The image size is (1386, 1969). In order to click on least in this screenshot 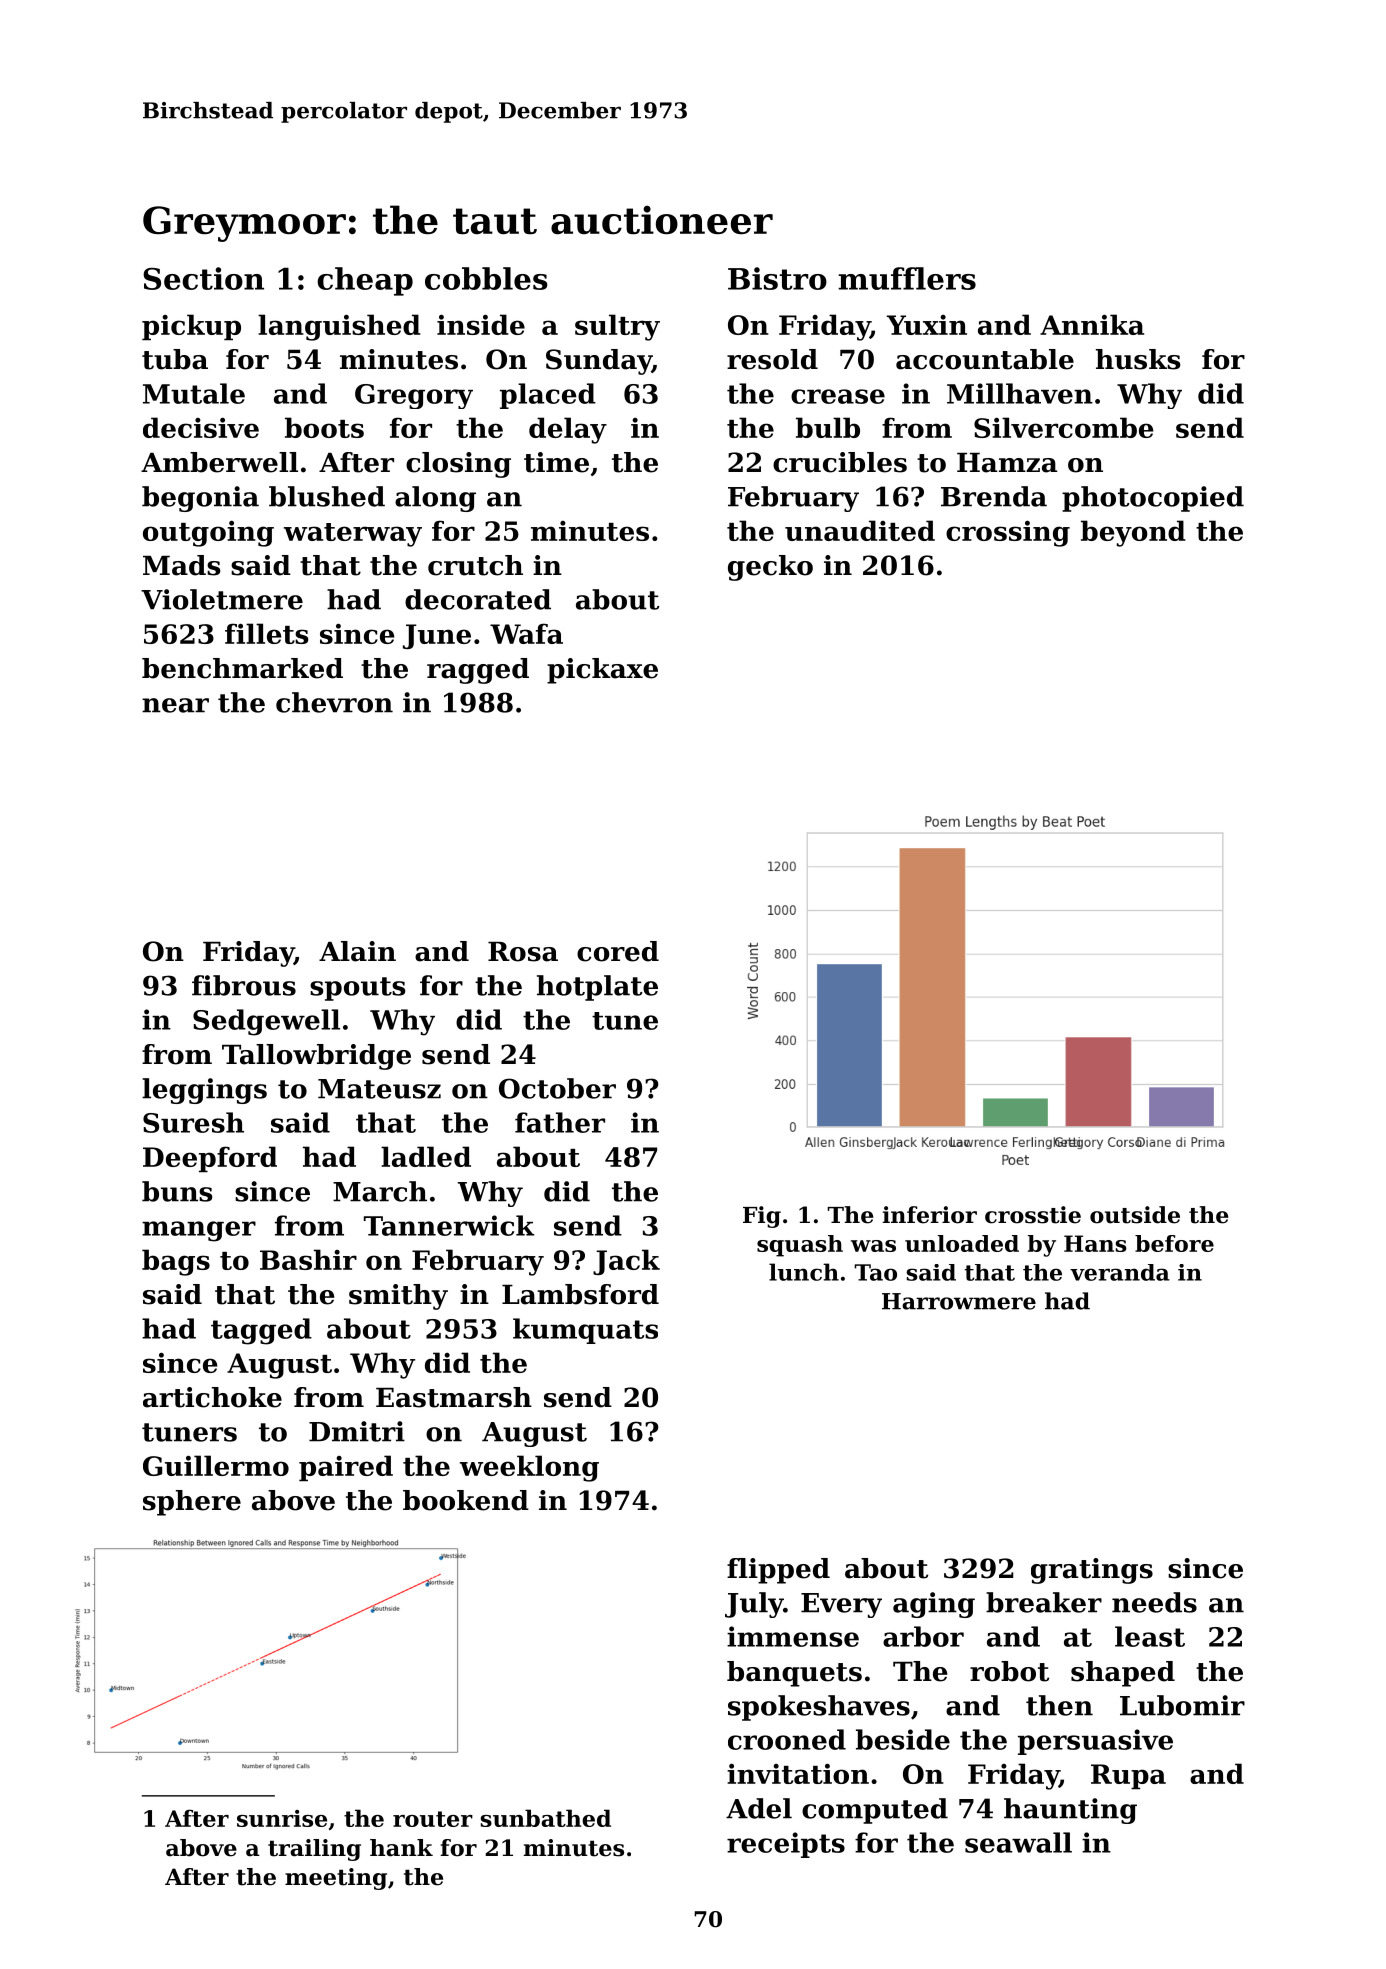, I will do `click(1150, 1636)`.
